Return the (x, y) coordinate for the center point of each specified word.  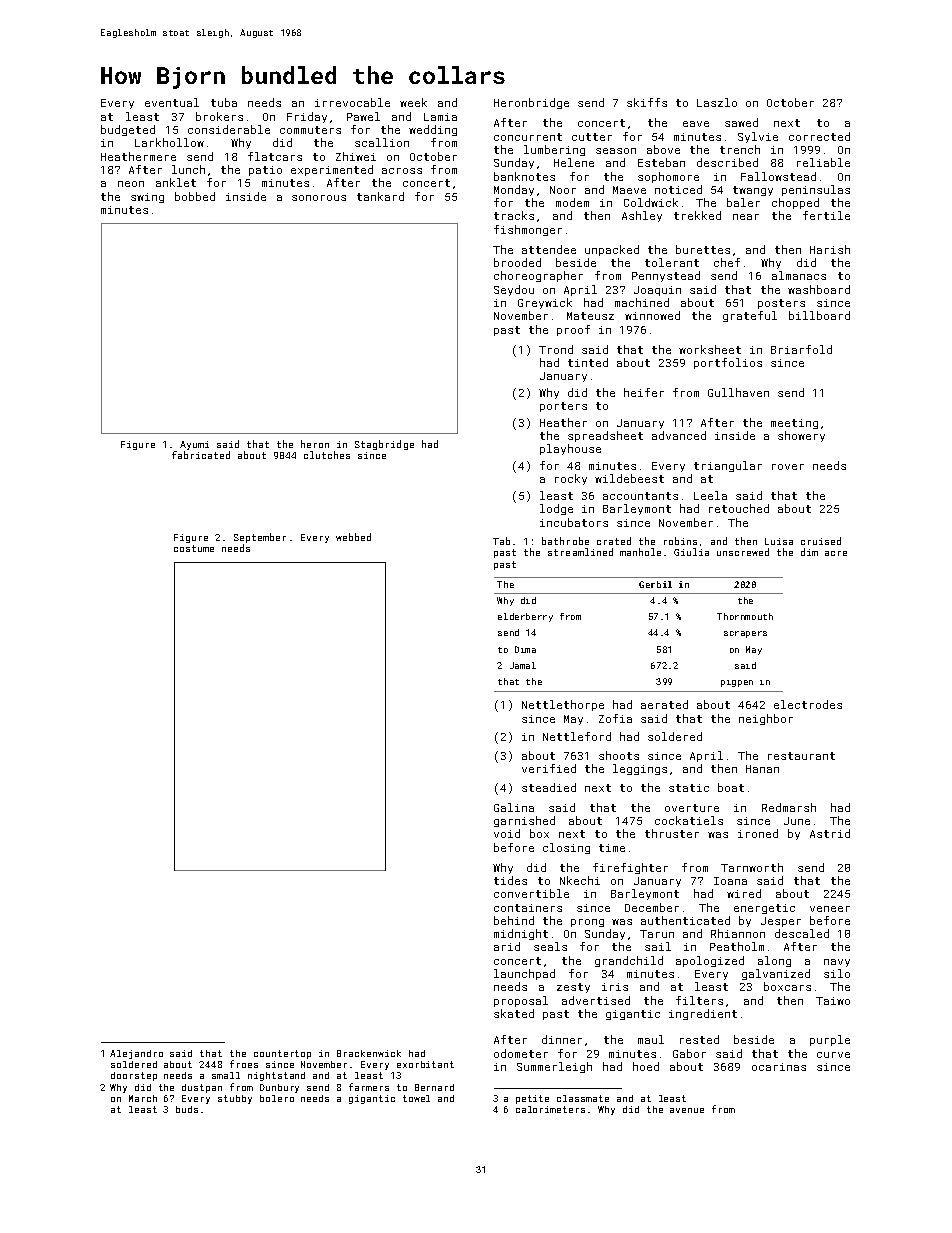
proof (573, 330)
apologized (710, 961)
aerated (664, 704)
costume (194, 548)
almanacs (799, 275)
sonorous (319, 198)
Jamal (523, 665)
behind (514, 920)
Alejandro (136, 1054)
